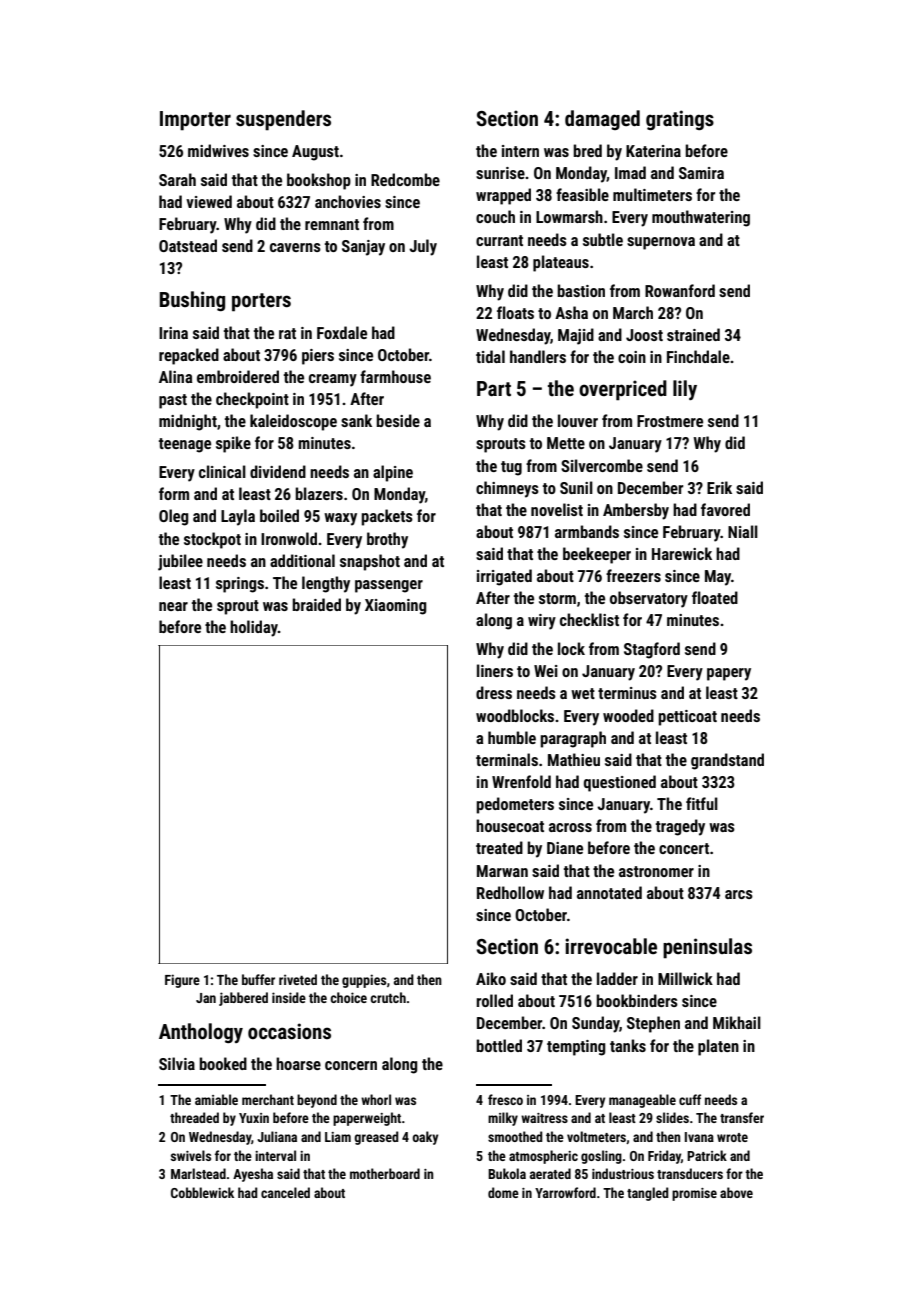  Describe the element at coordinates (701, 173) in the page. I see `Samira` at that location.
